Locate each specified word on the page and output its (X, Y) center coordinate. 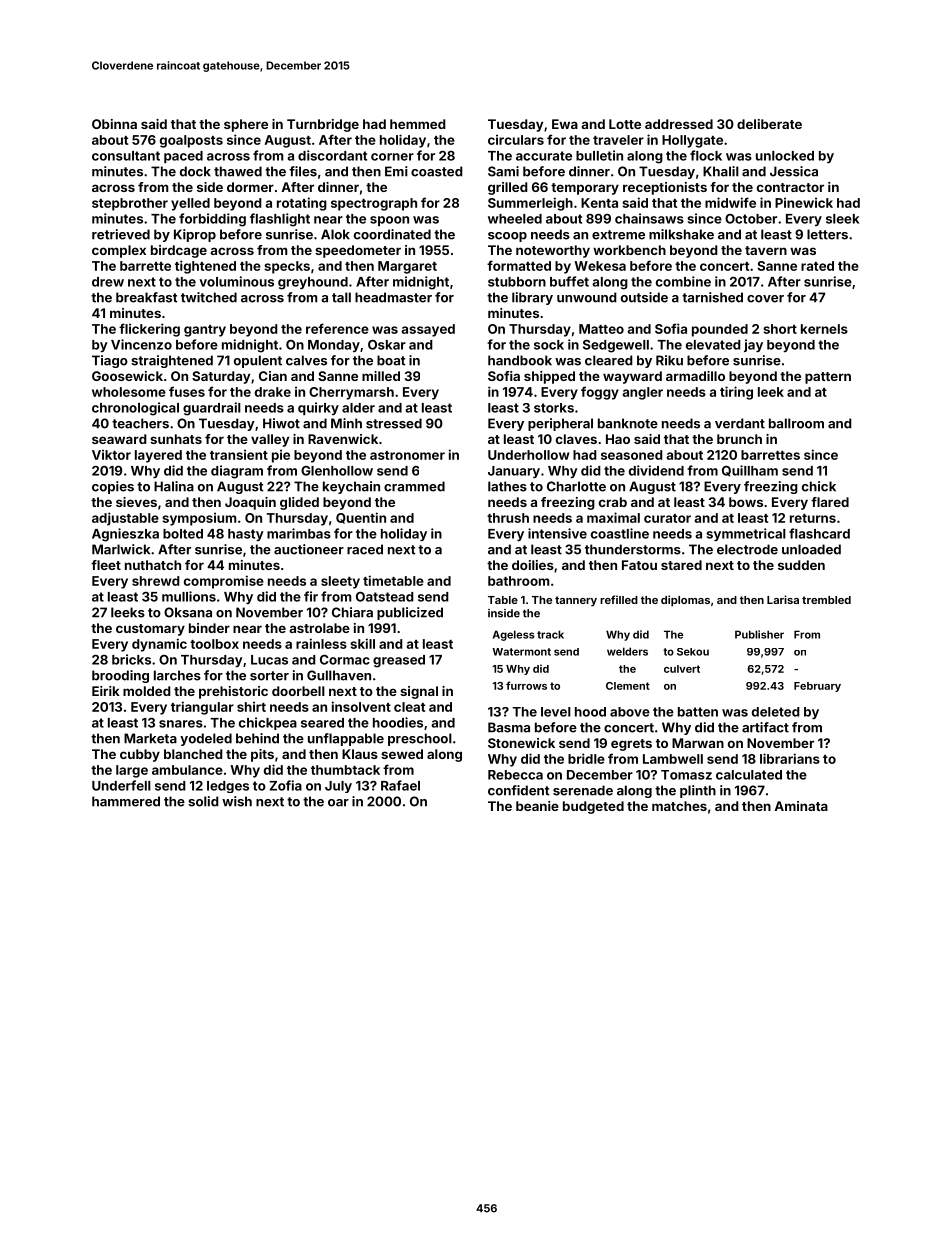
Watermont (521, 652)
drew (108, 282)
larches (177, 675)
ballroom (796, 423)
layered (158, 456)
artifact (765, 727)
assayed (428, 330)
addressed (679, 124)
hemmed (418, 124)
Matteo (601, 329)
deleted (776, 712)
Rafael (400, 785)
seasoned (632, 455)
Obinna (114, 124)
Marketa (150, 738)
